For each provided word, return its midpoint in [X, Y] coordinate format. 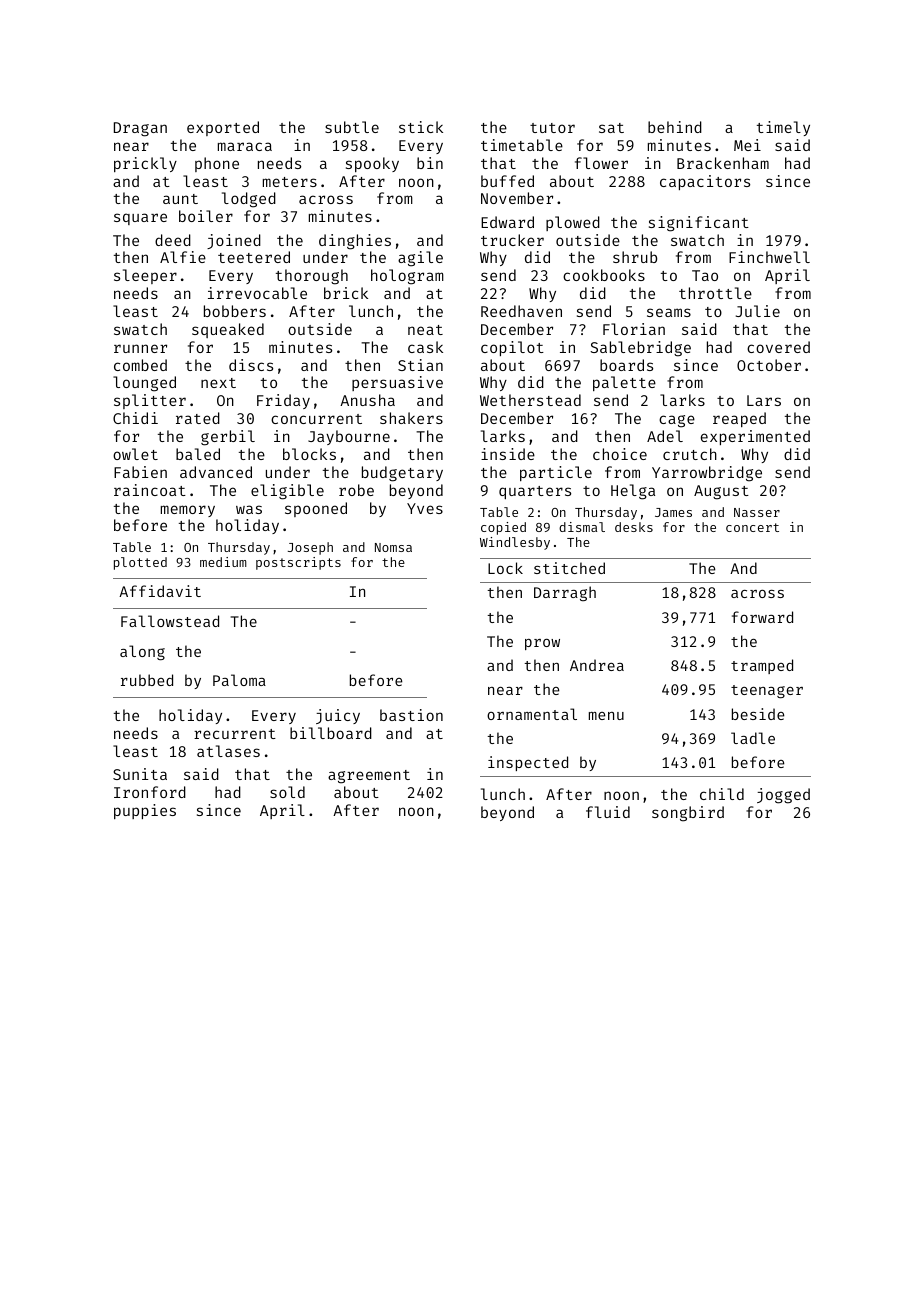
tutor [552, 128]
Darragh [565, 593]
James [673, 512]
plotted [140, 563]
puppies [145, 811]
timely [783, 128]
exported [223, 128]
